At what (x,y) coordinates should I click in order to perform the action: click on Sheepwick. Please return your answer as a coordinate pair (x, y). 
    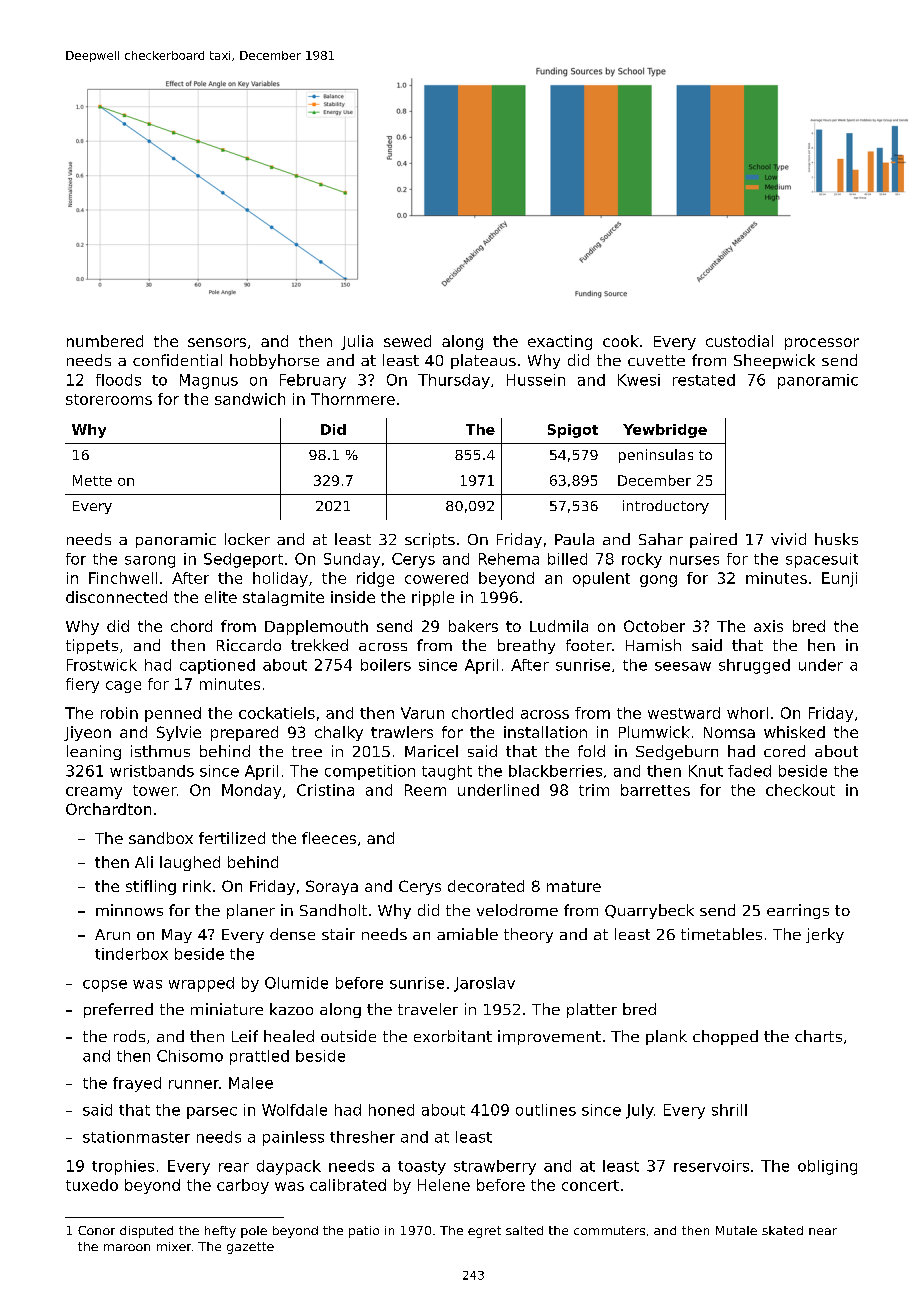
    Looking at the image, I should click on (774, 361).
